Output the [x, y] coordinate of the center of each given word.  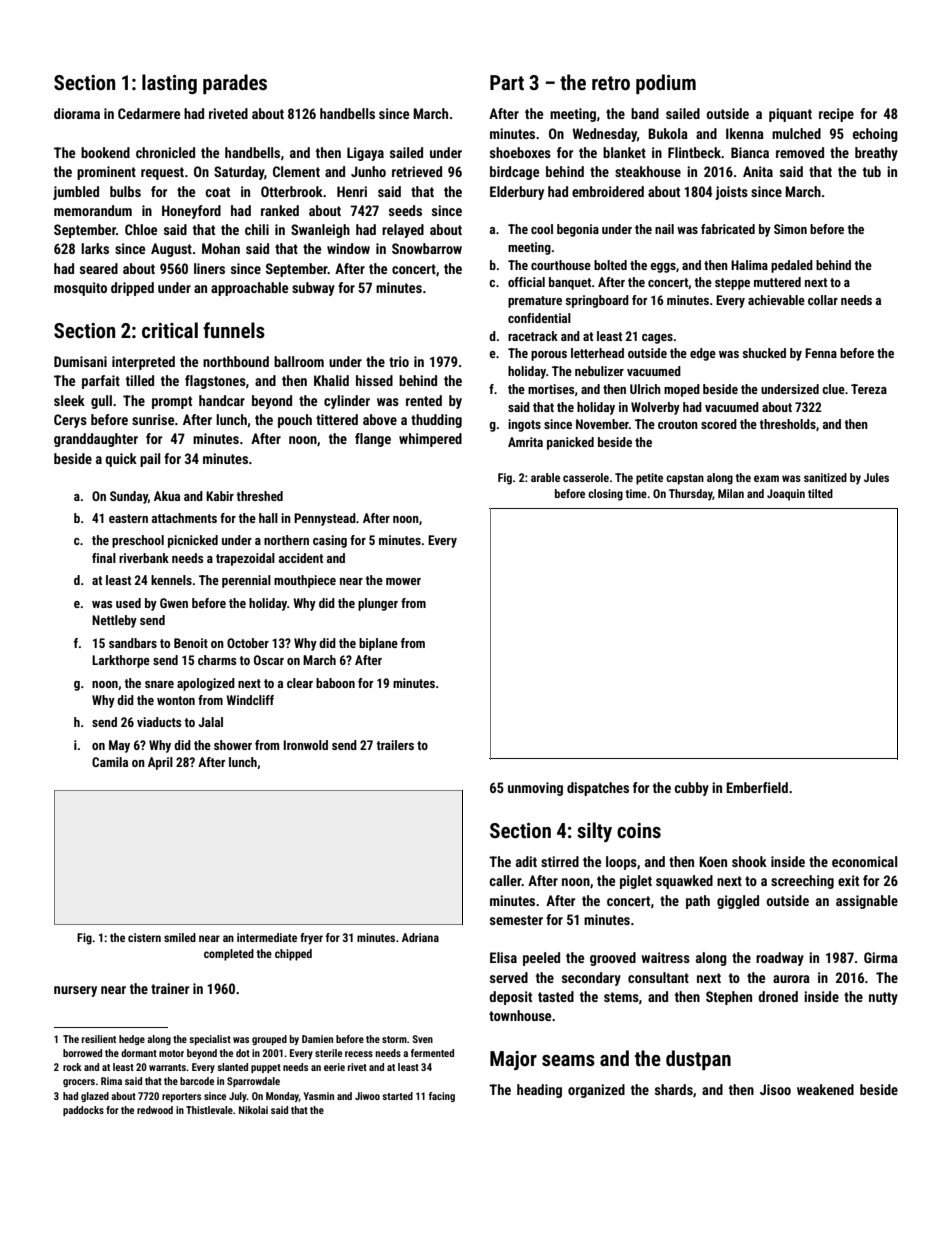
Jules [876, 477]
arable [545, 477]
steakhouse [648, 171]
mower [403, 581]
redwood [155, 1110]
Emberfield [757, 787]
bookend [105, 152]
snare [159, 684]
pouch [295, 421]
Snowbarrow [427, 248]
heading [539, 1091]
